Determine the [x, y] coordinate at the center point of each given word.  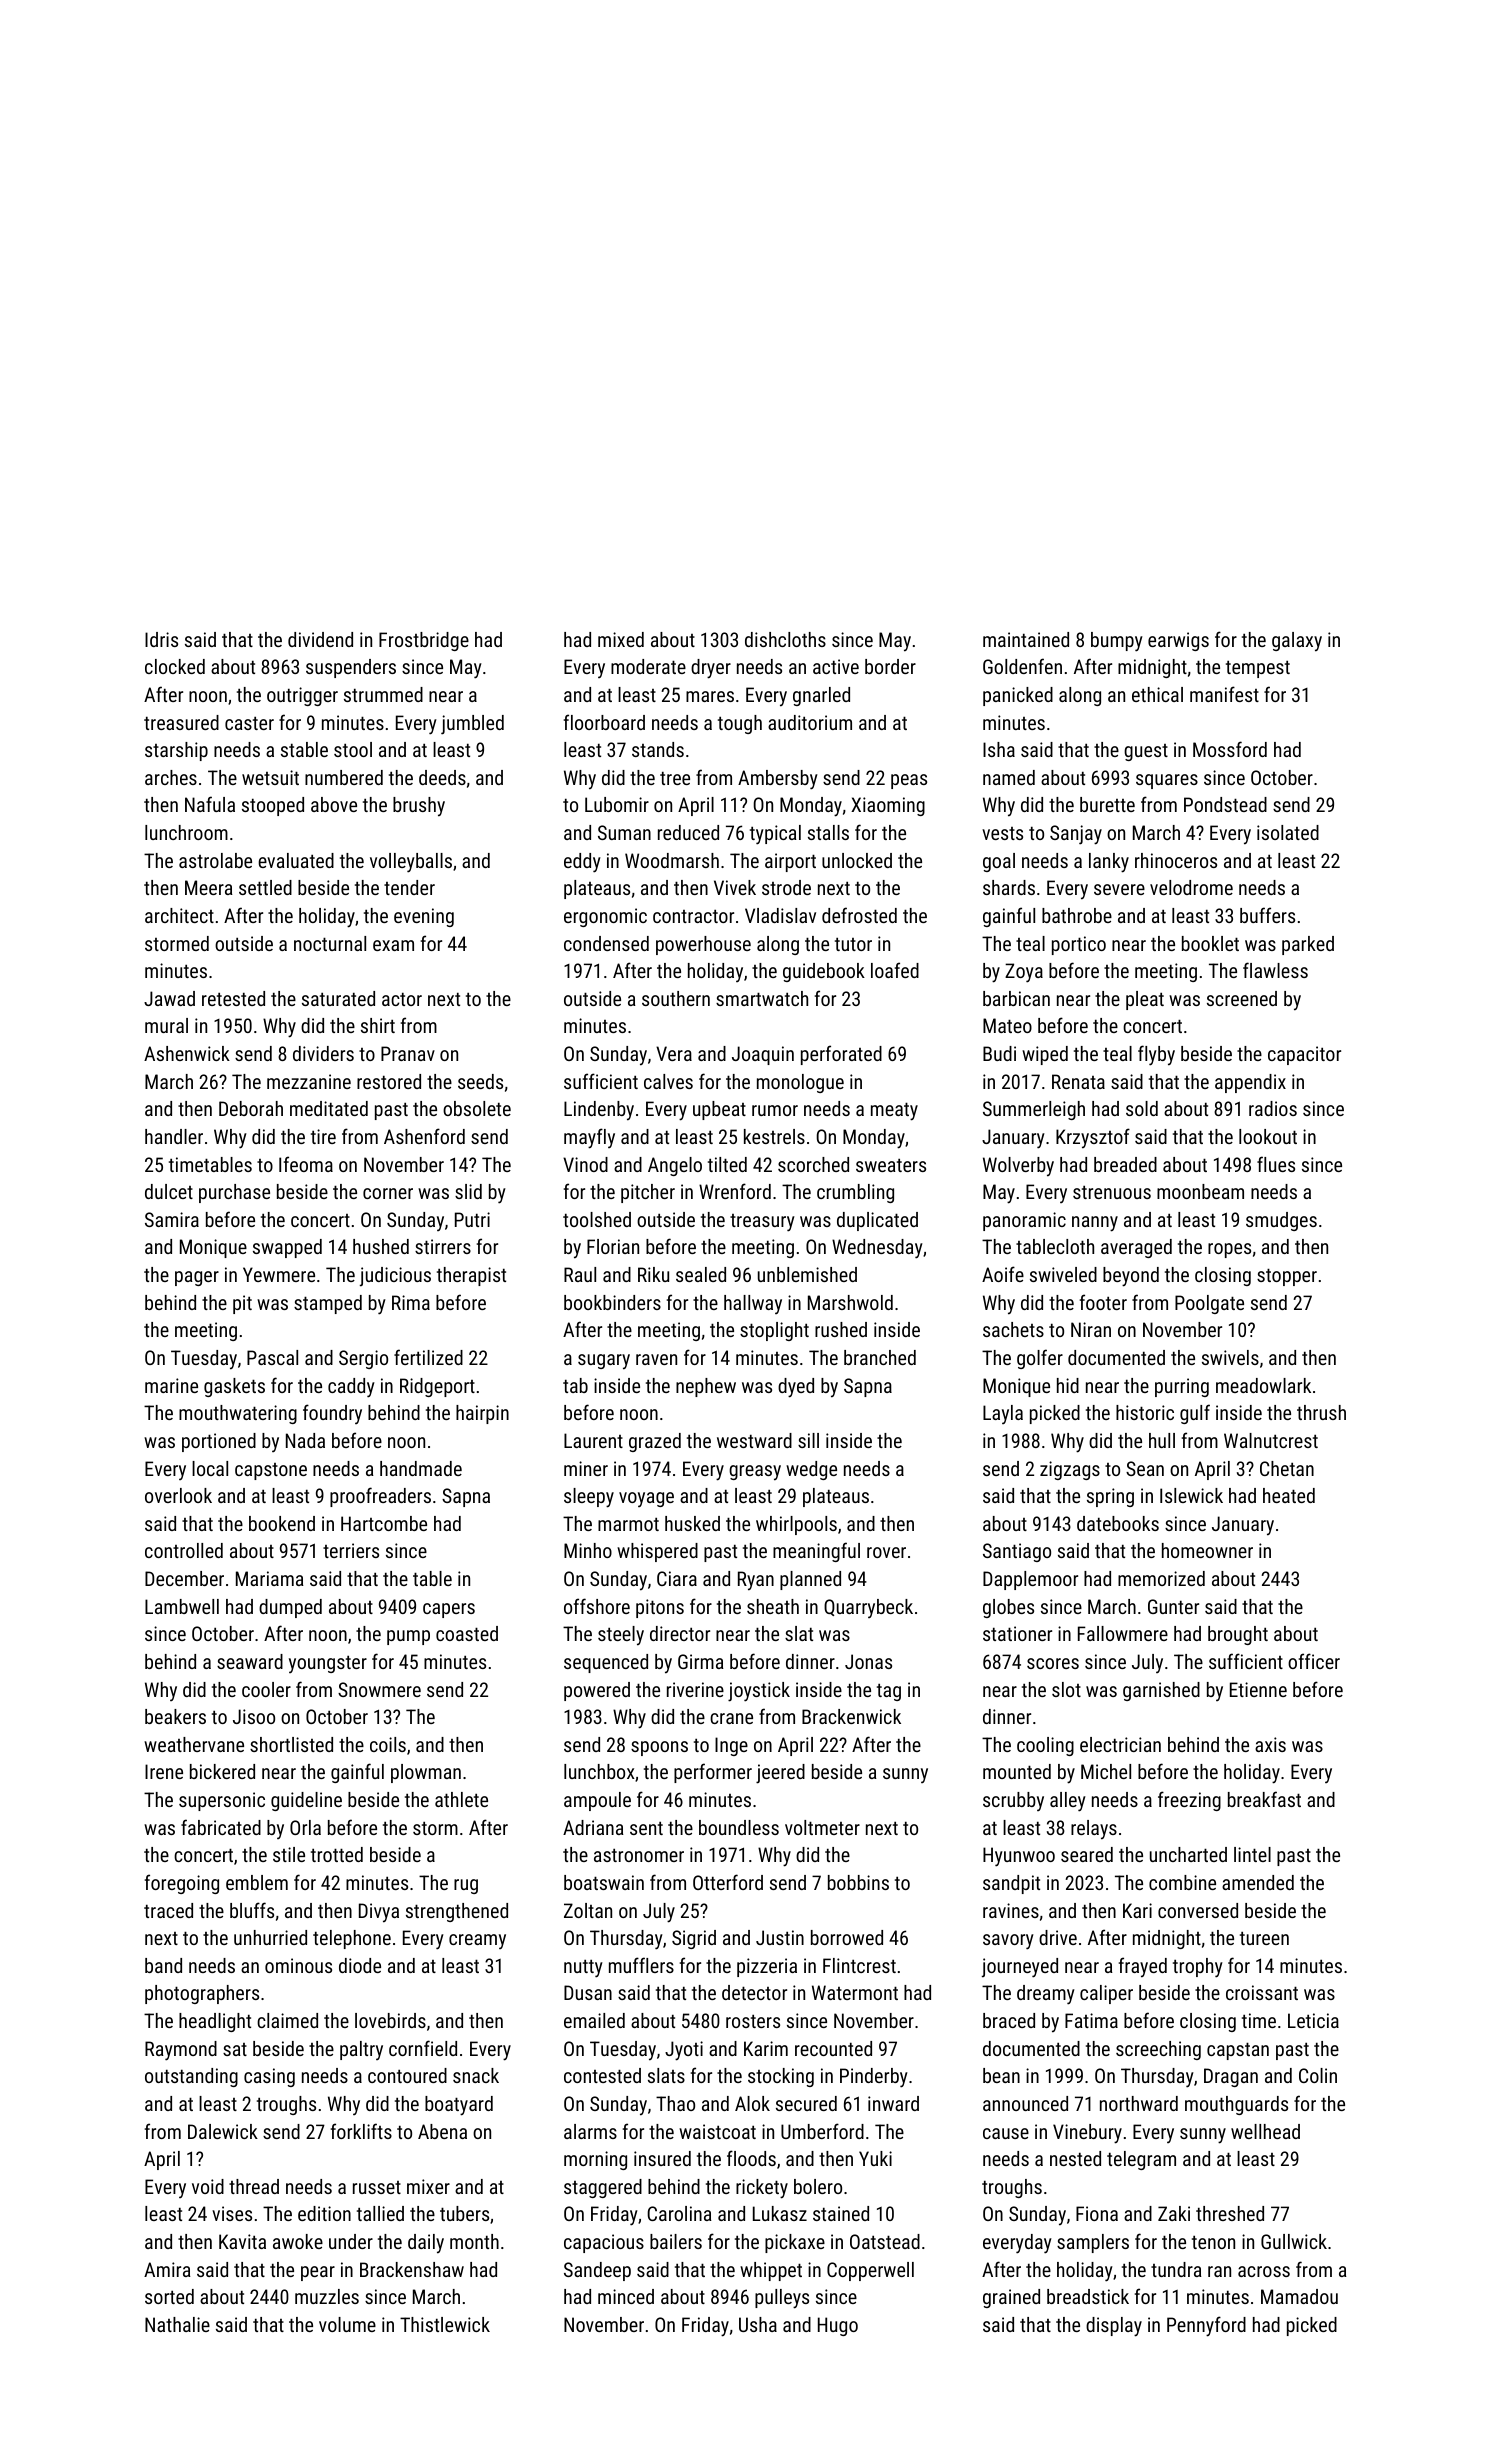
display [1114, 2327]
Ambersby [778, 780]
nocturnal [330, 943]
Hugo [838, 2326]
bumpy [1117, 642]
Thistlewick [445, 2324]
